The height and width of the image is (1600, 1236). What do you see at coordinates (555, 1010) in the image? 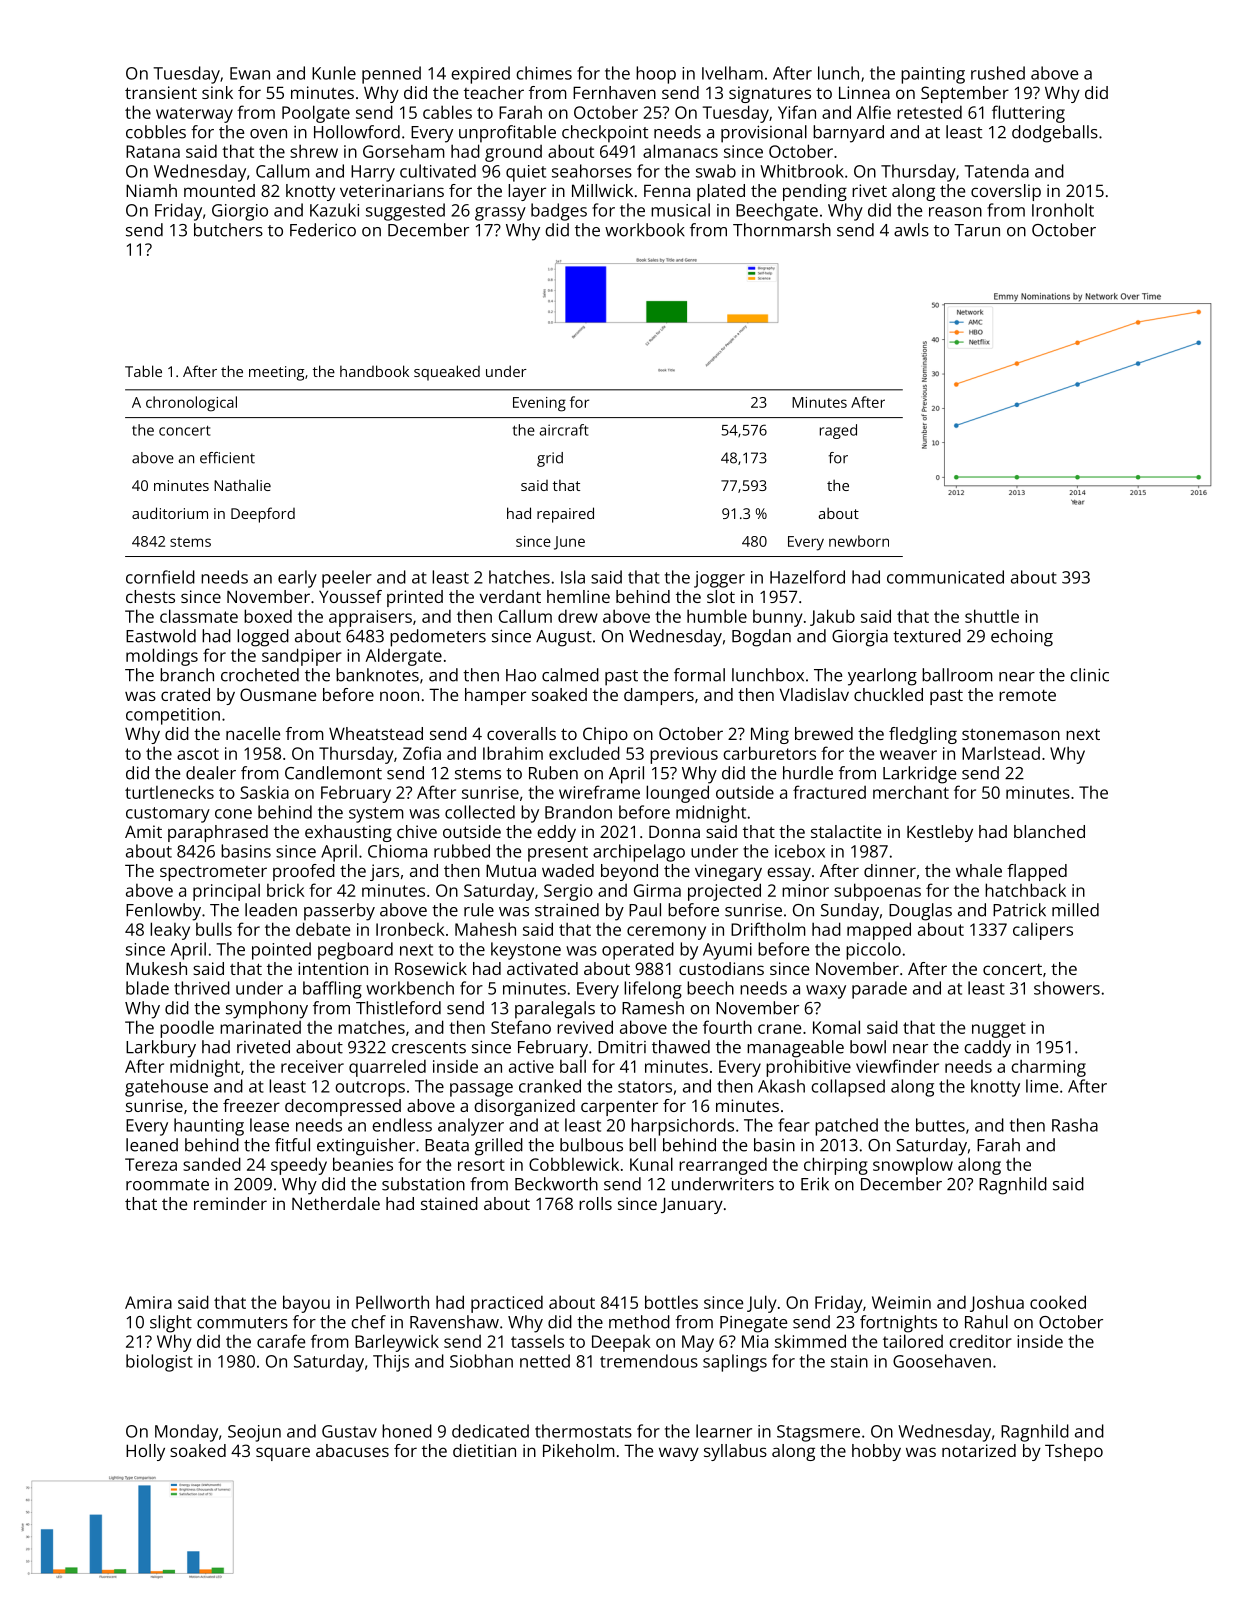
I see `paralegals` at bounding box center [555, 1010].
